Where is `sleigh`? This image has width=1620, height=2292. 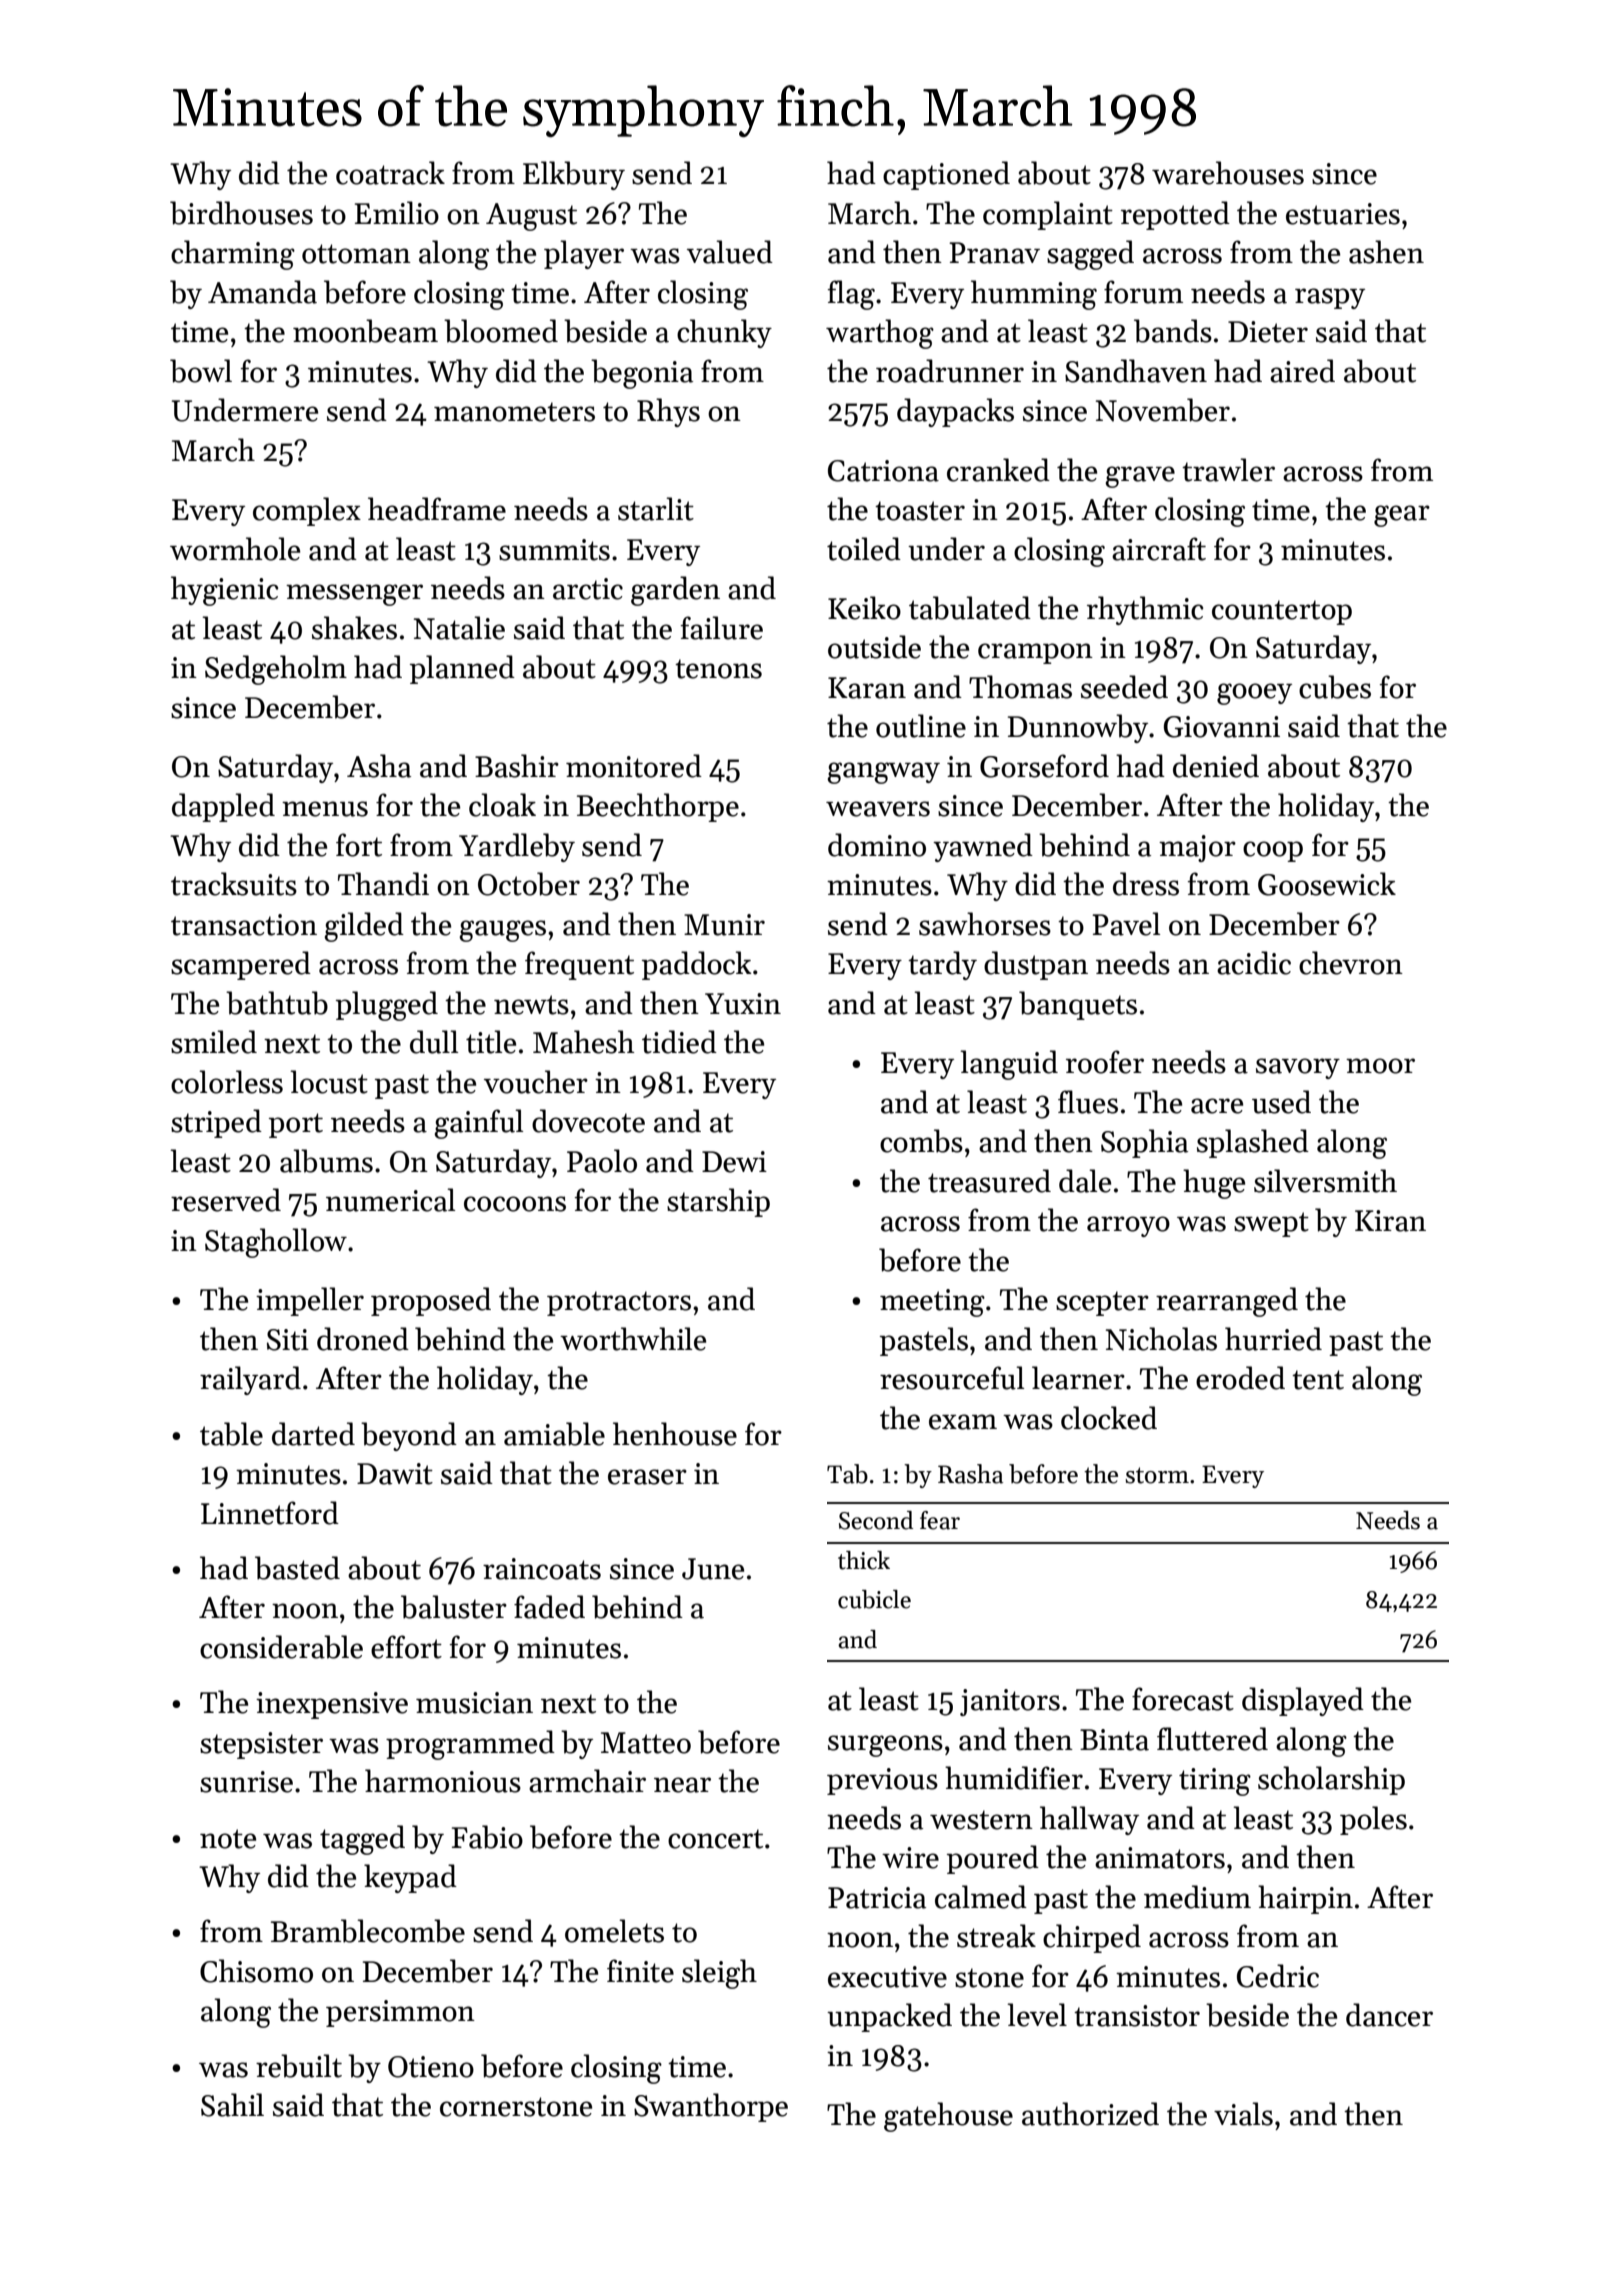 sleigh is located at coordinates (719, 1974).
